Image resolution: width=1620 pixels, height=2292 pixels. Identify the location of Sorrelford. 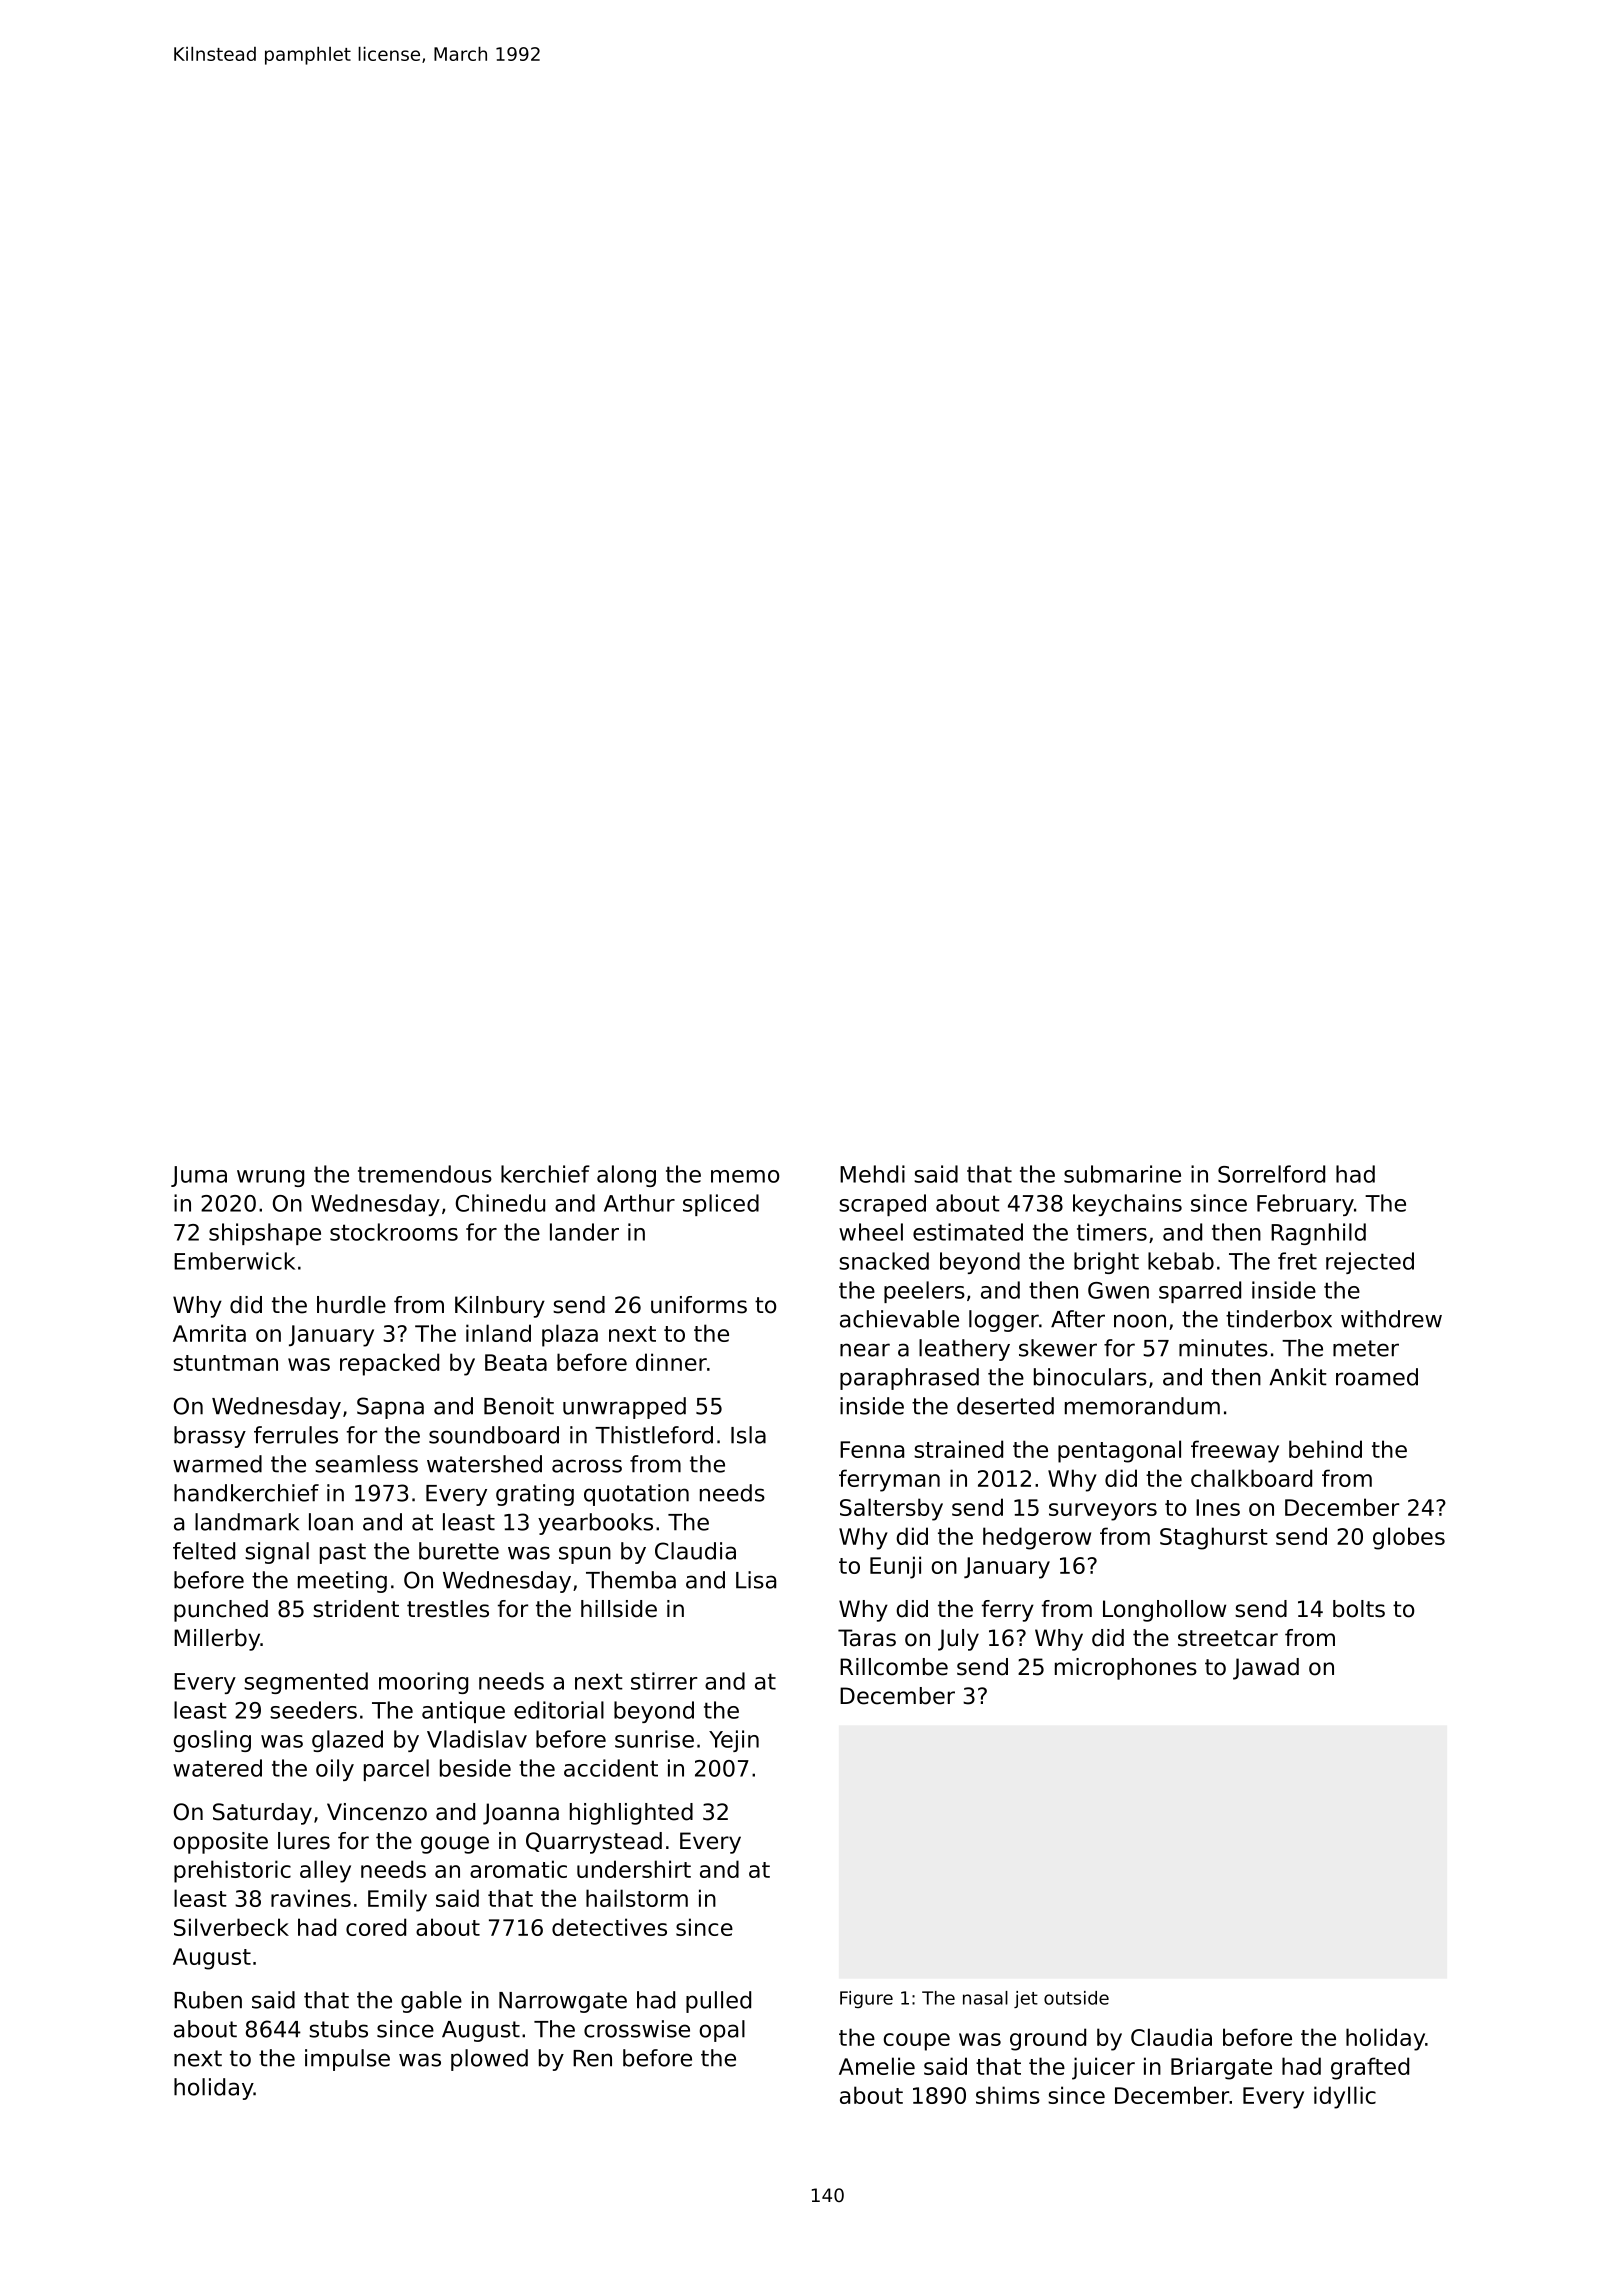
(1271, 1174).
